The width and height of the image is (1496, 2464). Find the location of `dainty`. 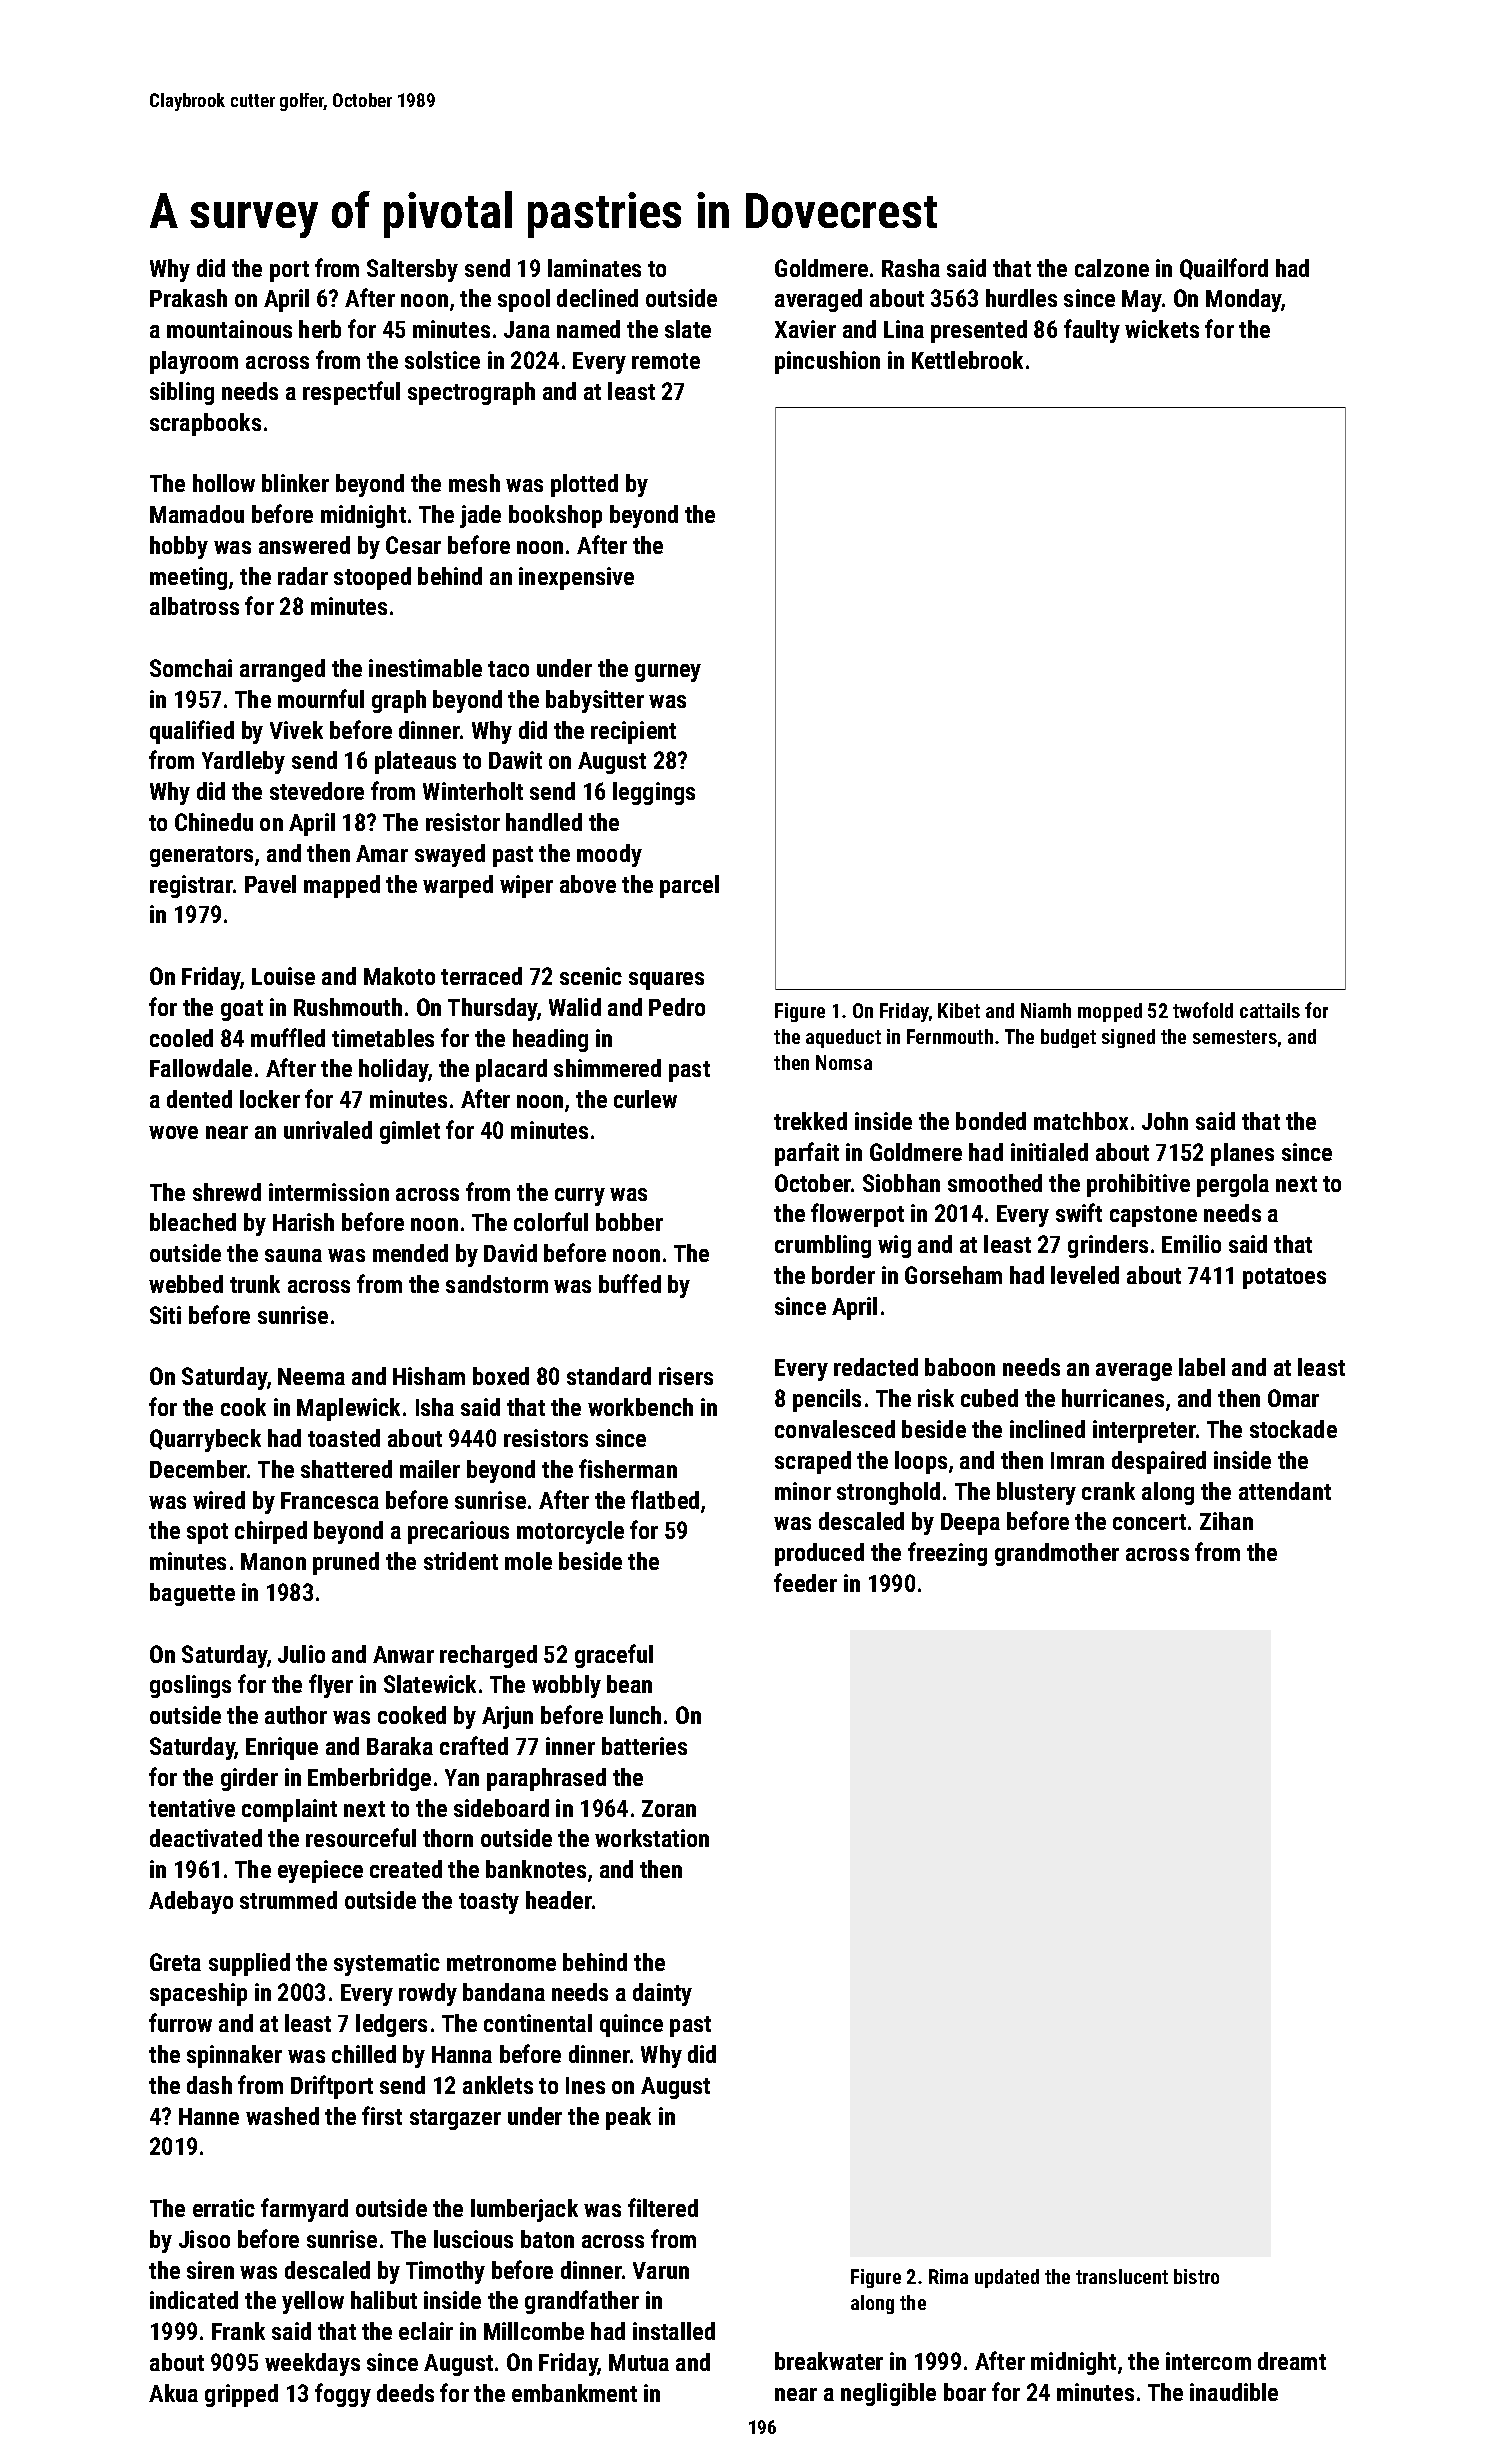

dainty is located at coordinates (662, 1994).
